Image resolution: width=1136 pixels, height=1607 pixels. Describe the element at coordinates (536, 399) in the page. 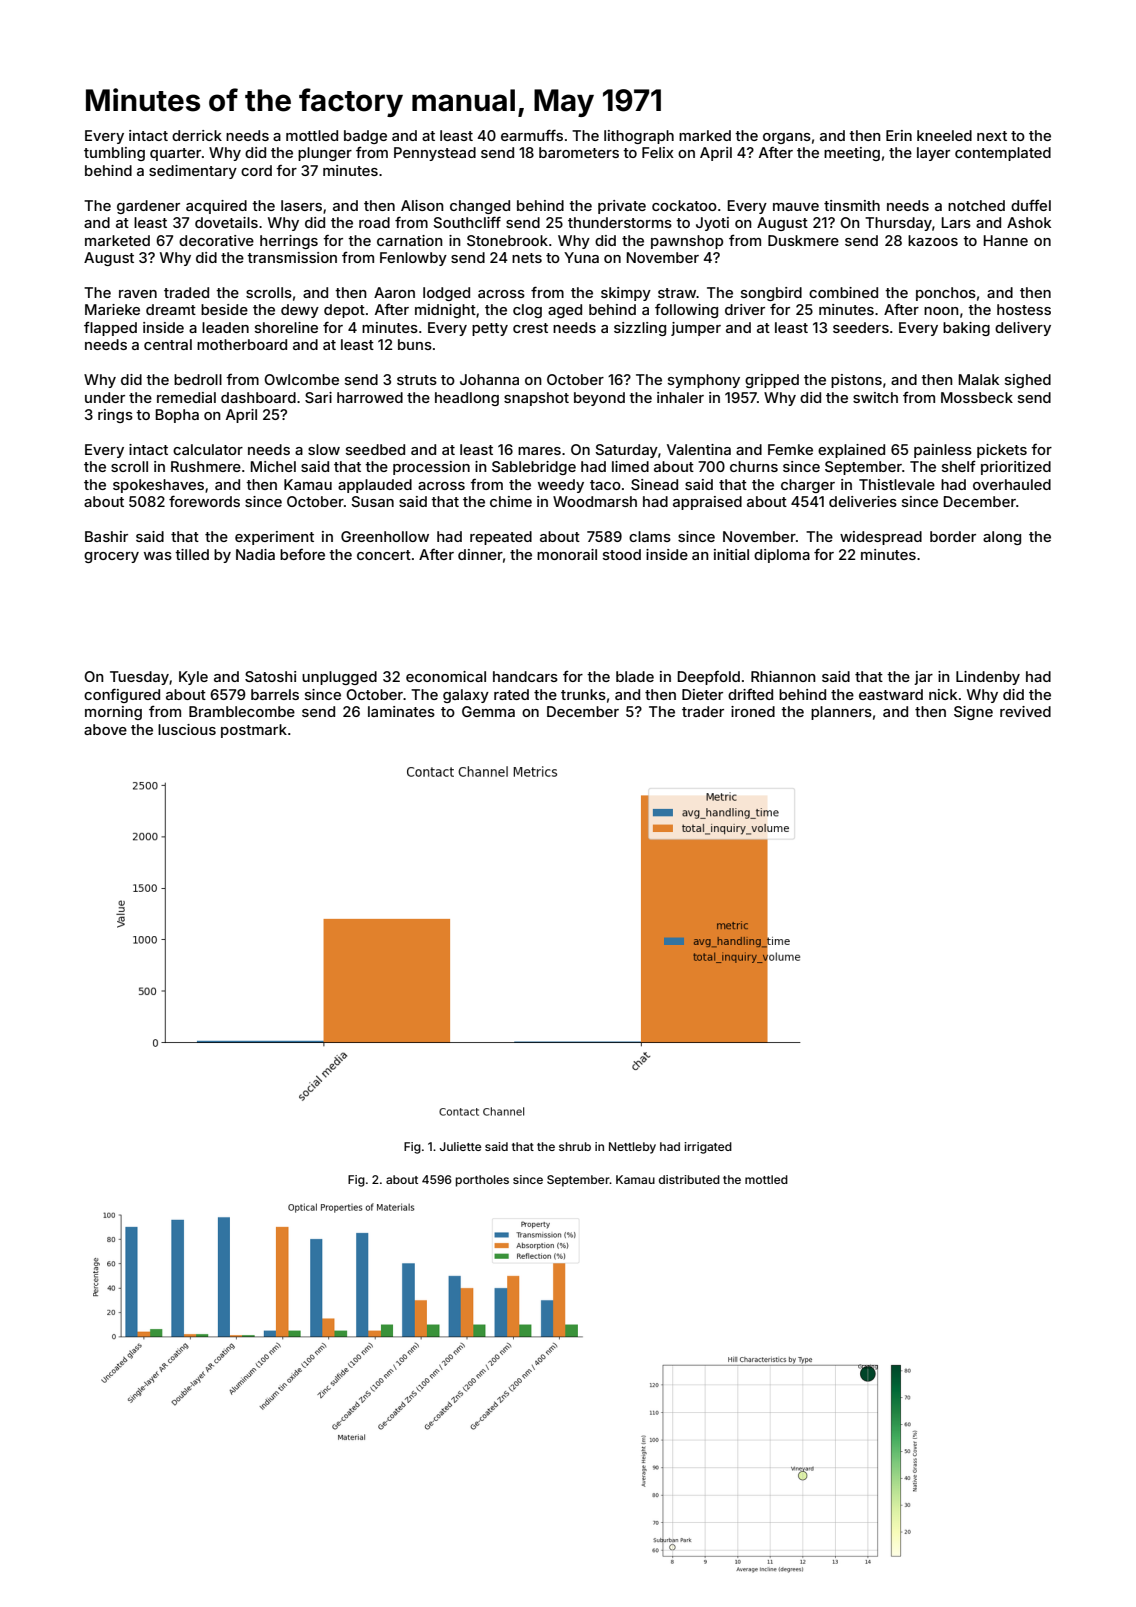

I see `snapshot` at that location.
